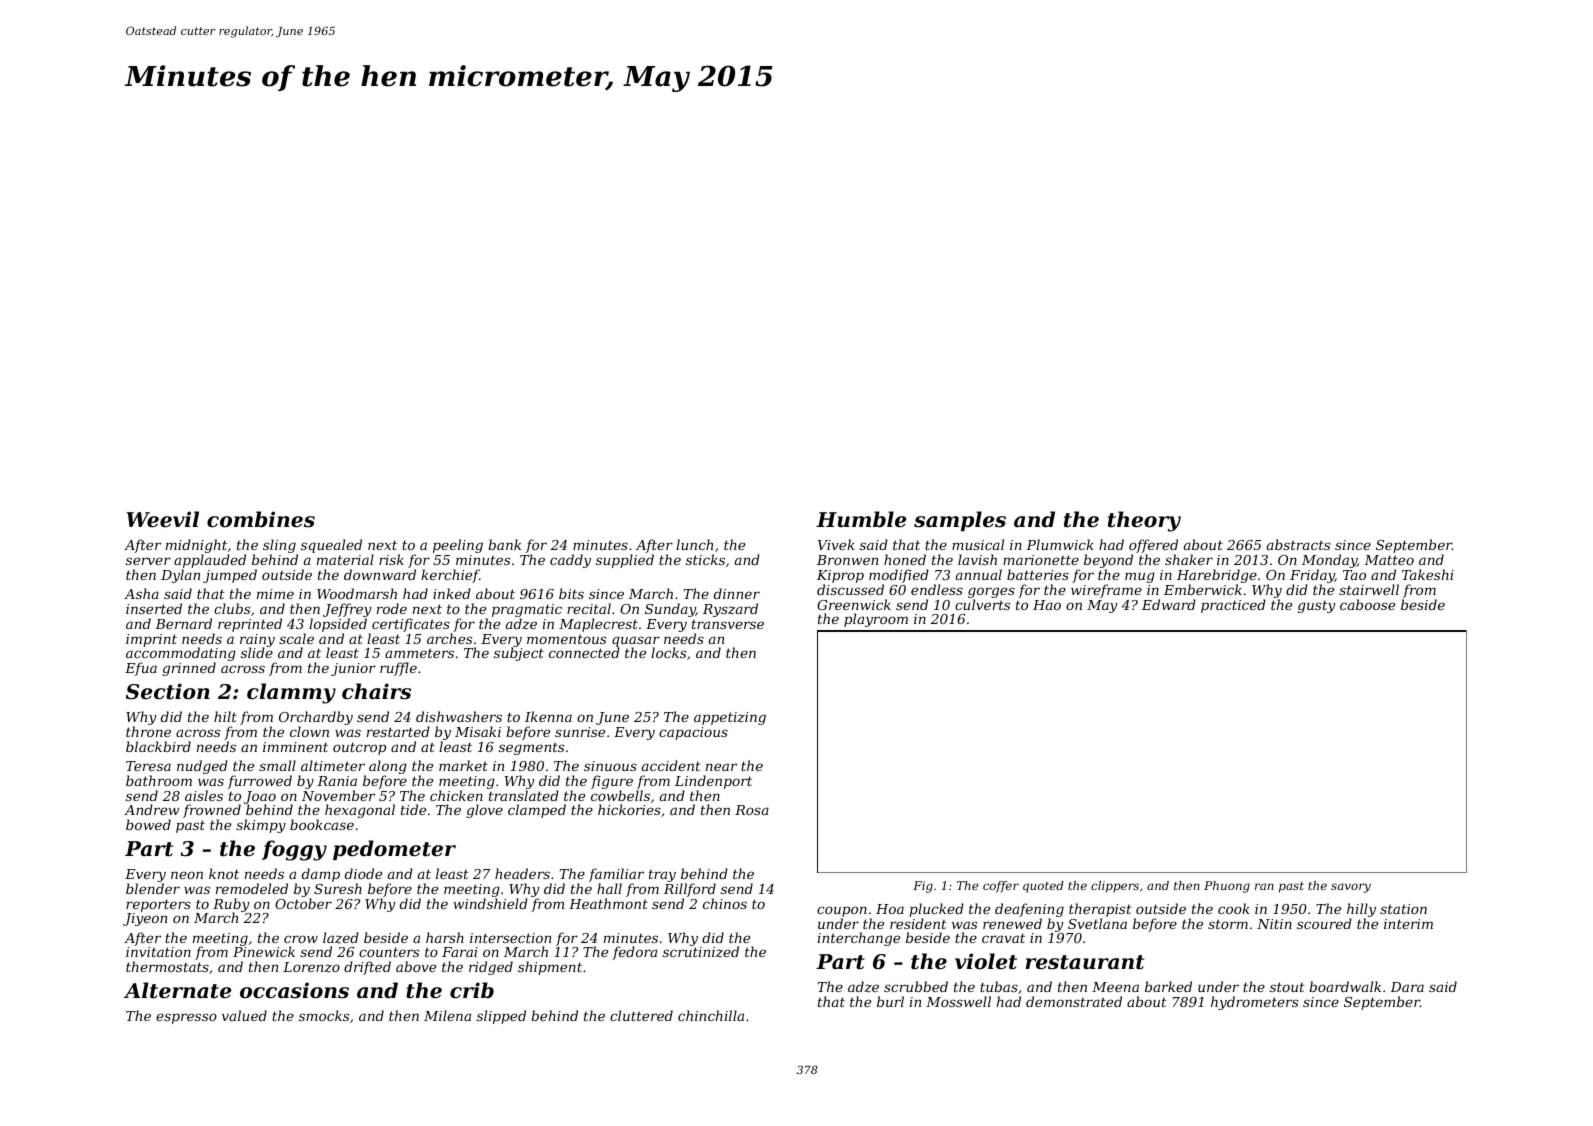  I want to click on peeling, so click(458, 546).
